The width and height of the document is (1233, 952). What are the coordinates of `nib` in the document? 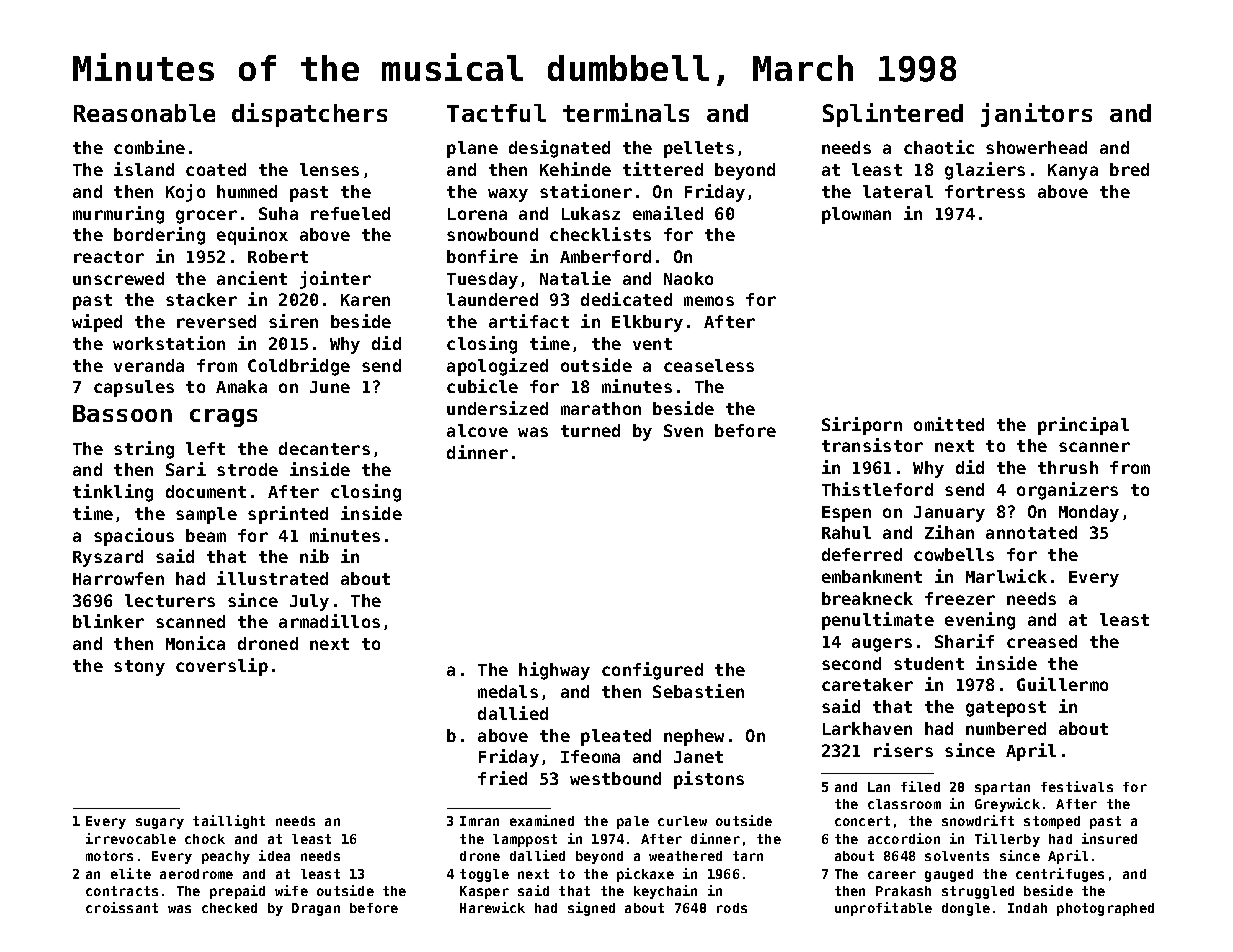 It's located at (314, 556).
